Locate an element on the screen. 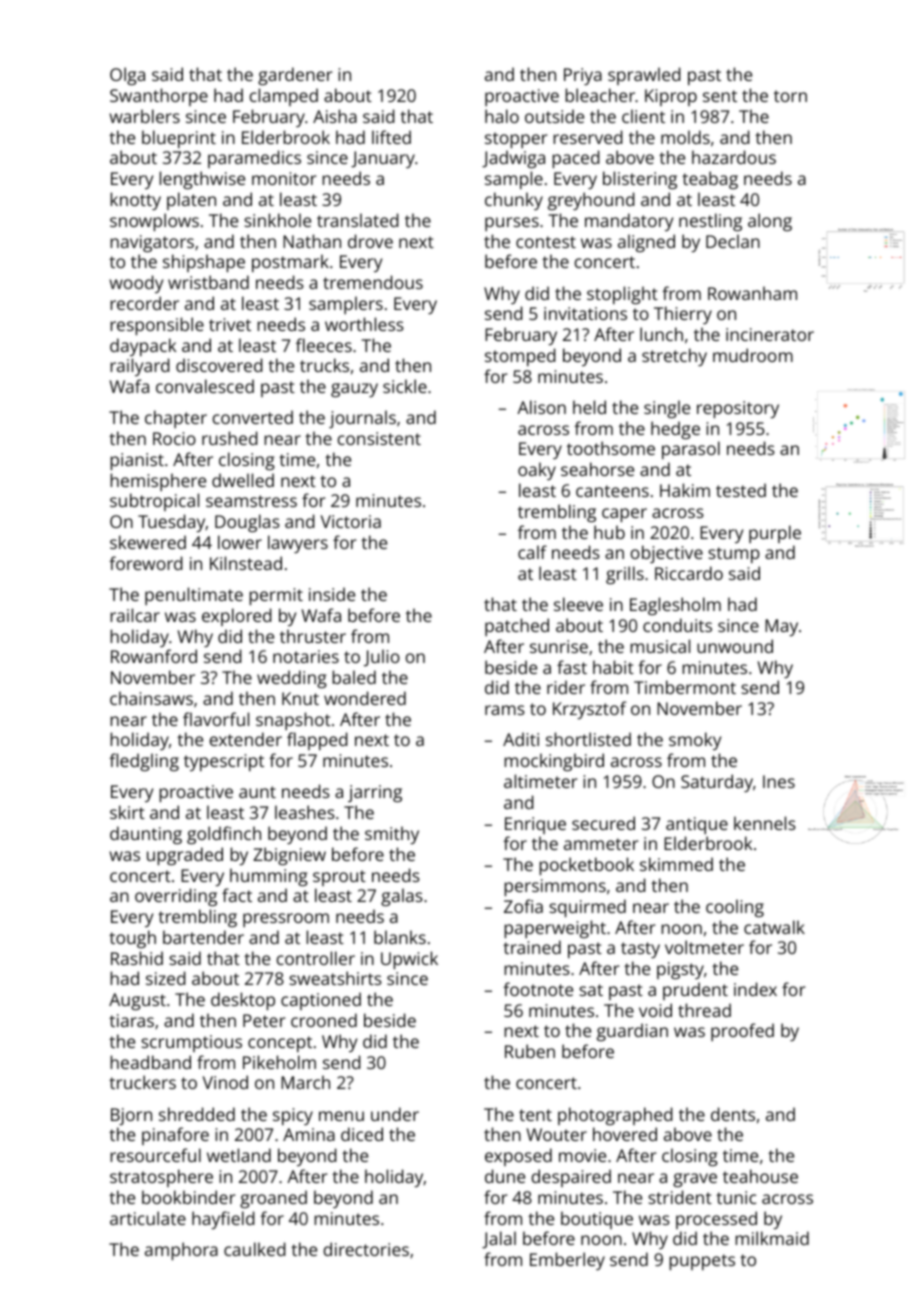 This screenshot has width=924, height=1314. mudroom is located at coordinates (753, 355).
